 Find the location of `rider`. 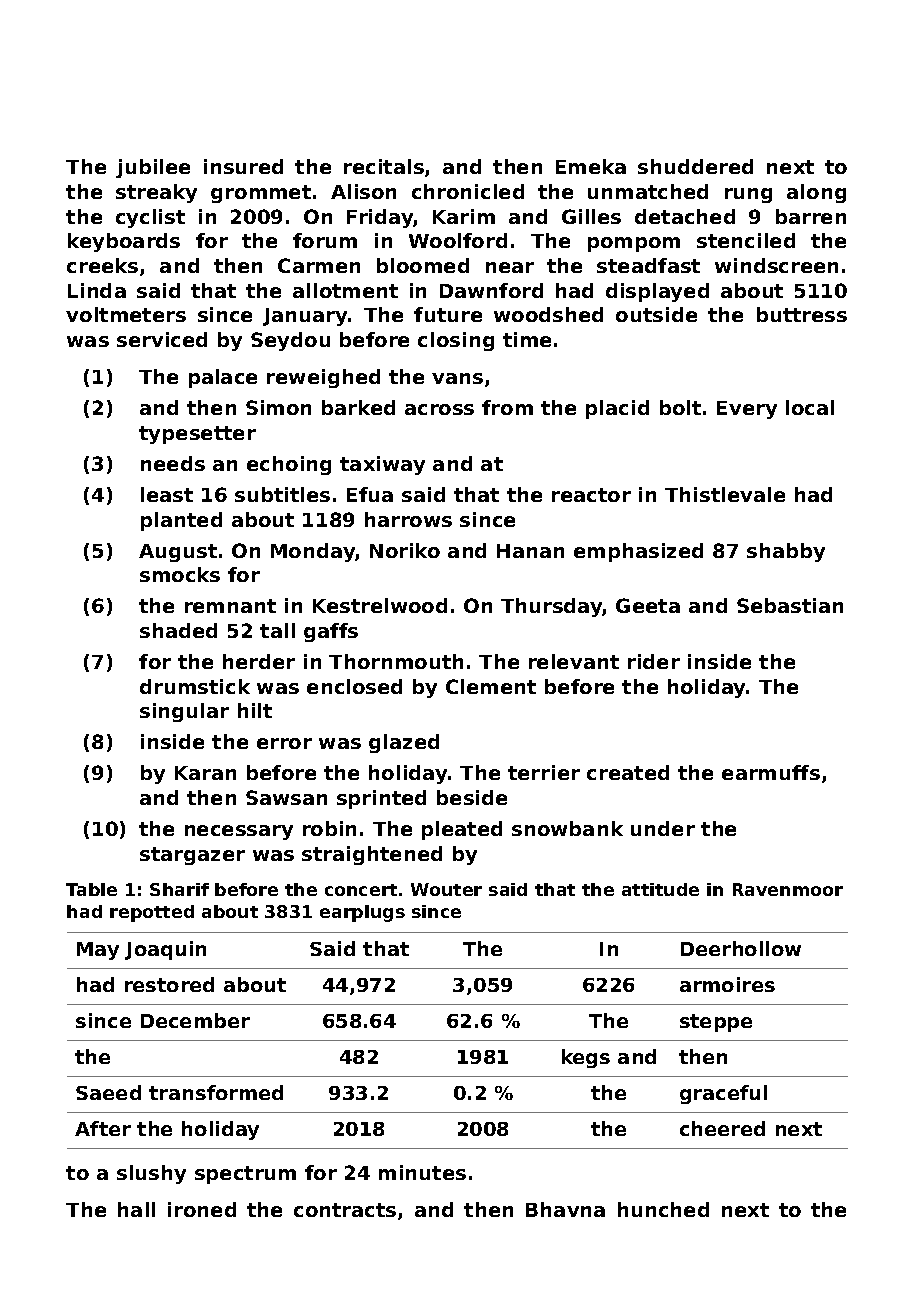

rider is located at coordinates (654, 661).
